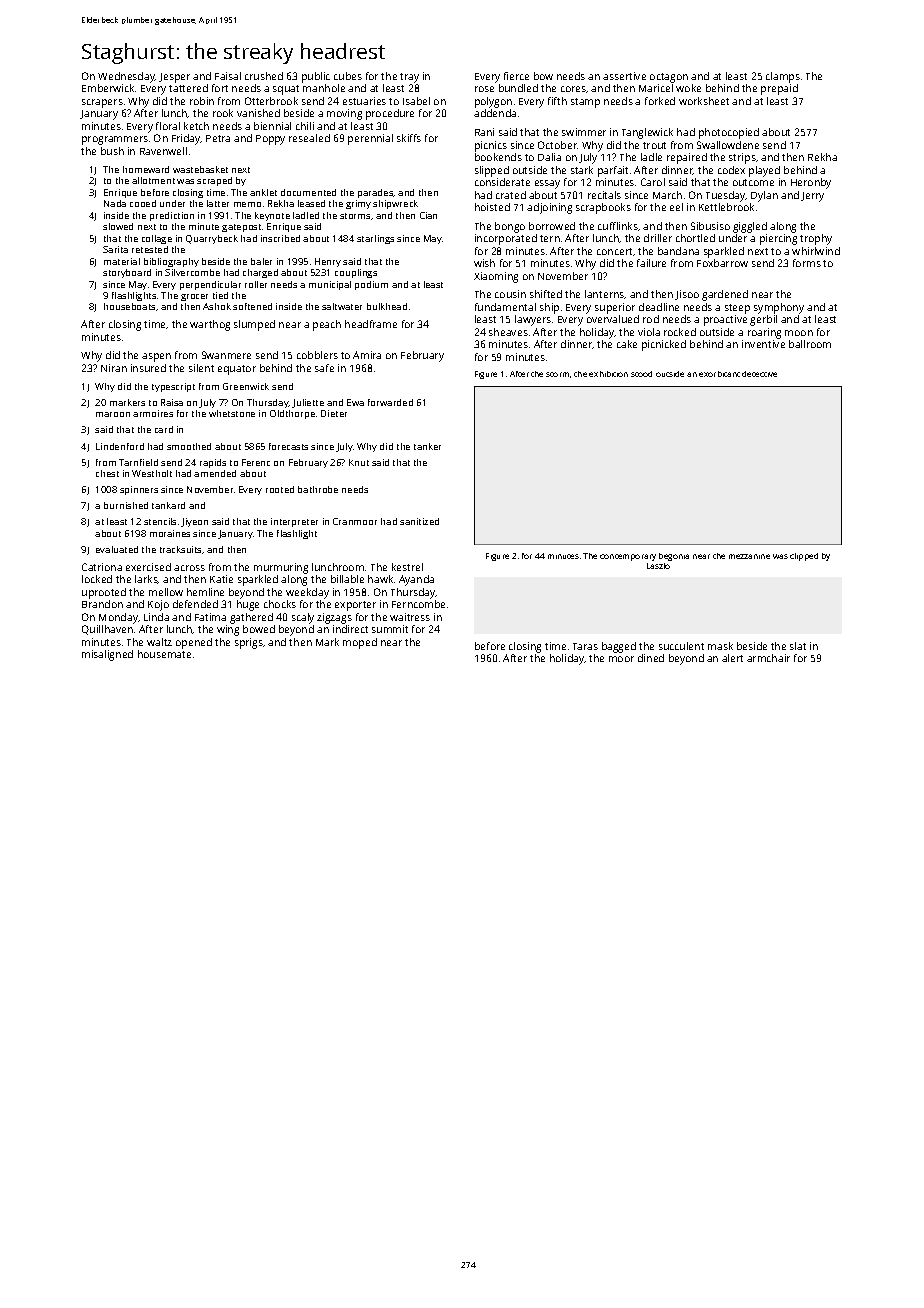  Describe the element at coordinates (427, 446) in the image. I see `tanker` at that location.
